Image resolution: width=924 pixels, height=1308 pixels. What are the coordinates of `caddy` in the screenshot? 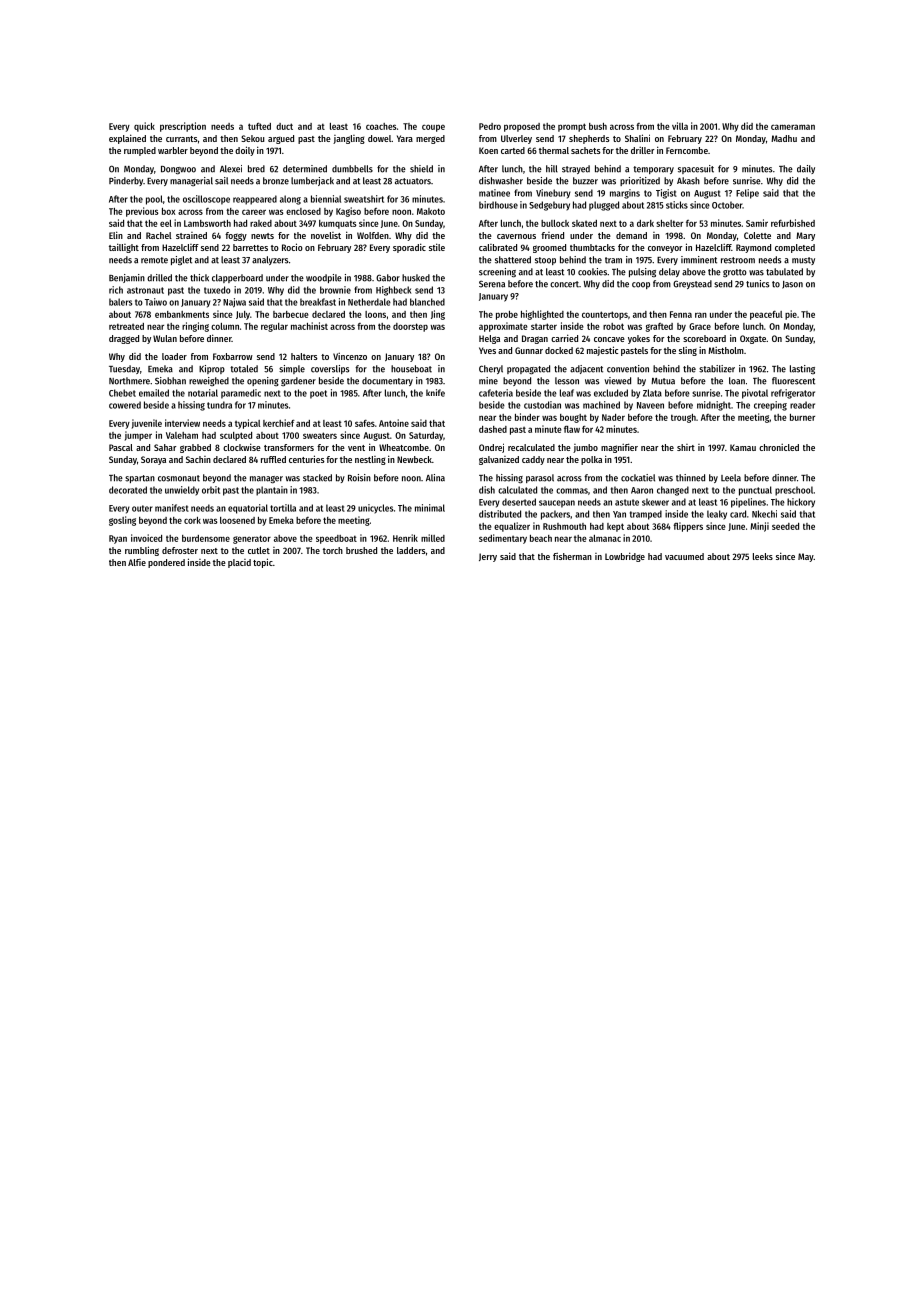 It's located at (533, 460).
